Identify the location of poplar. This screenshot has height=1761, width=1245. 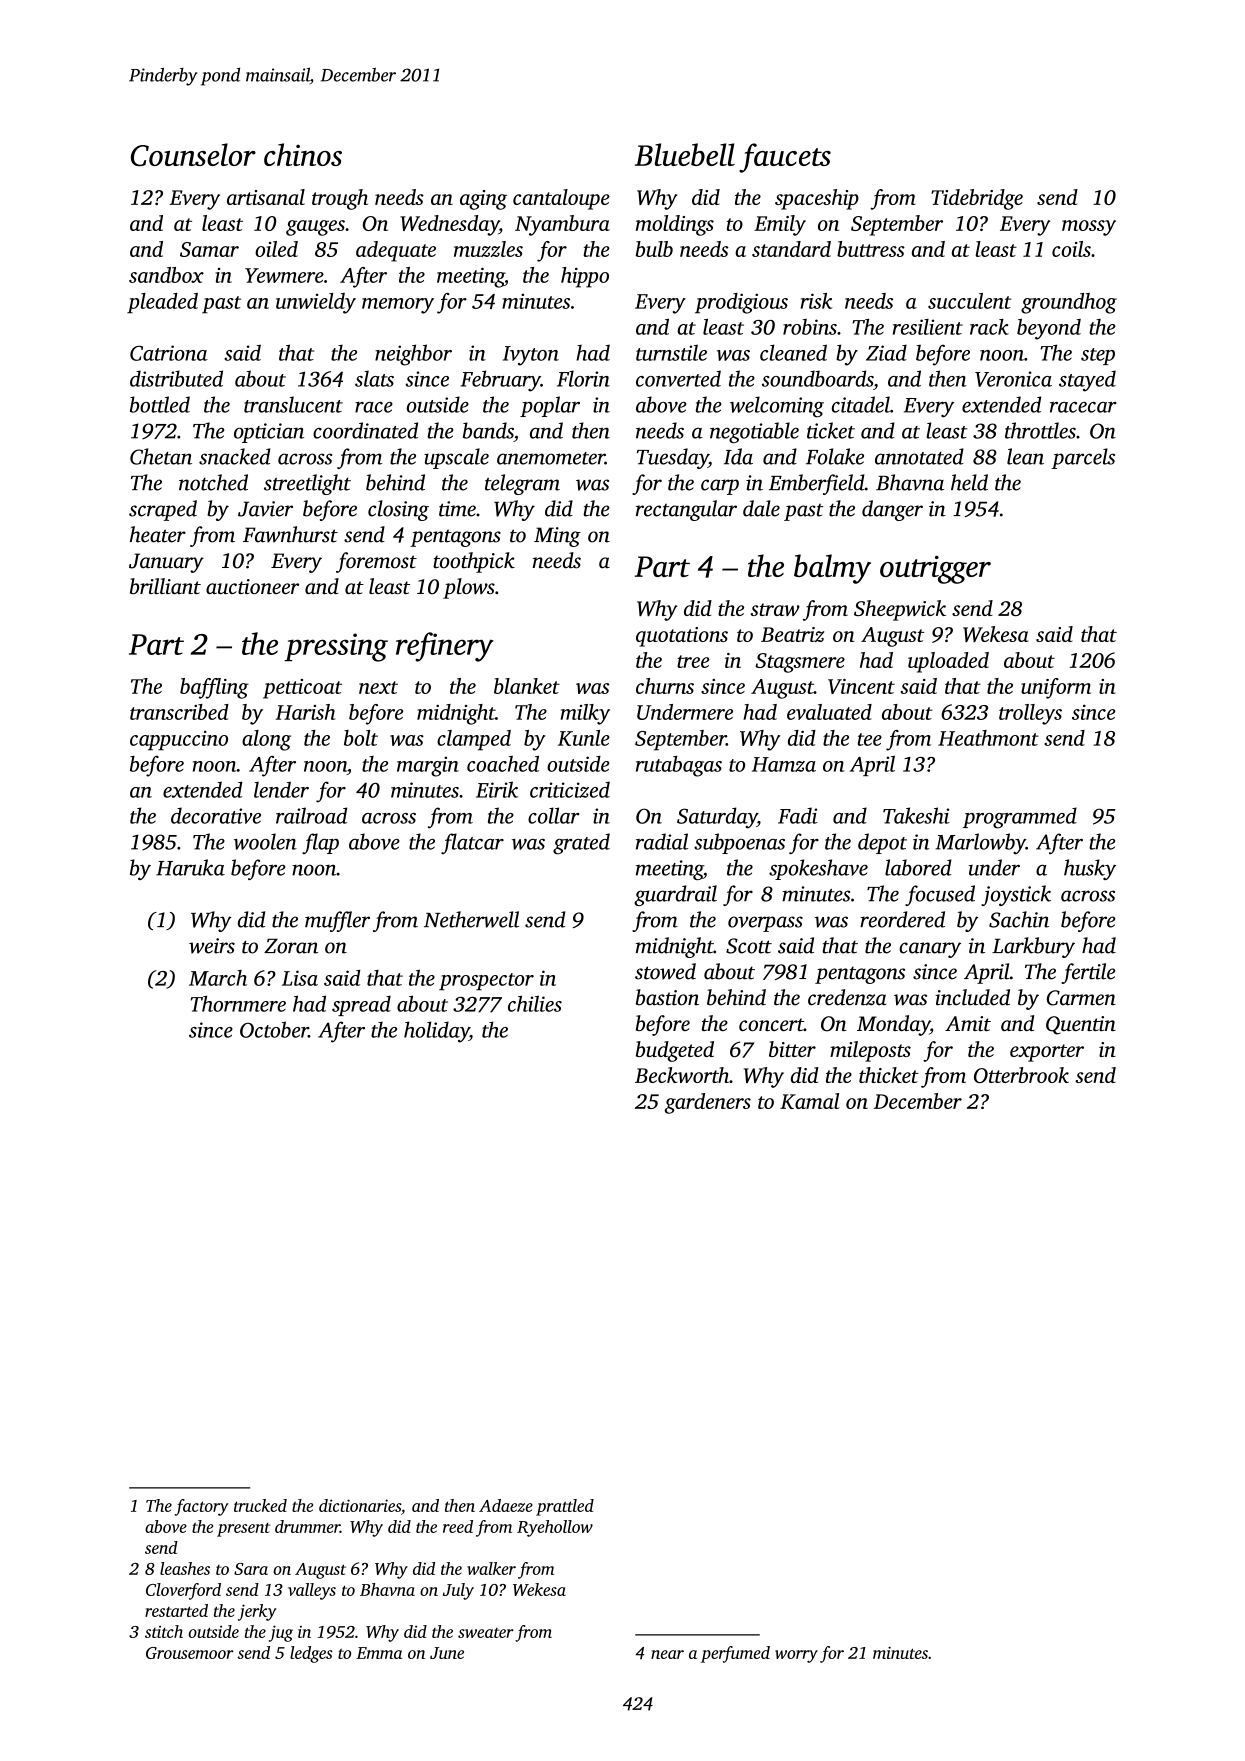
(550, 406).
